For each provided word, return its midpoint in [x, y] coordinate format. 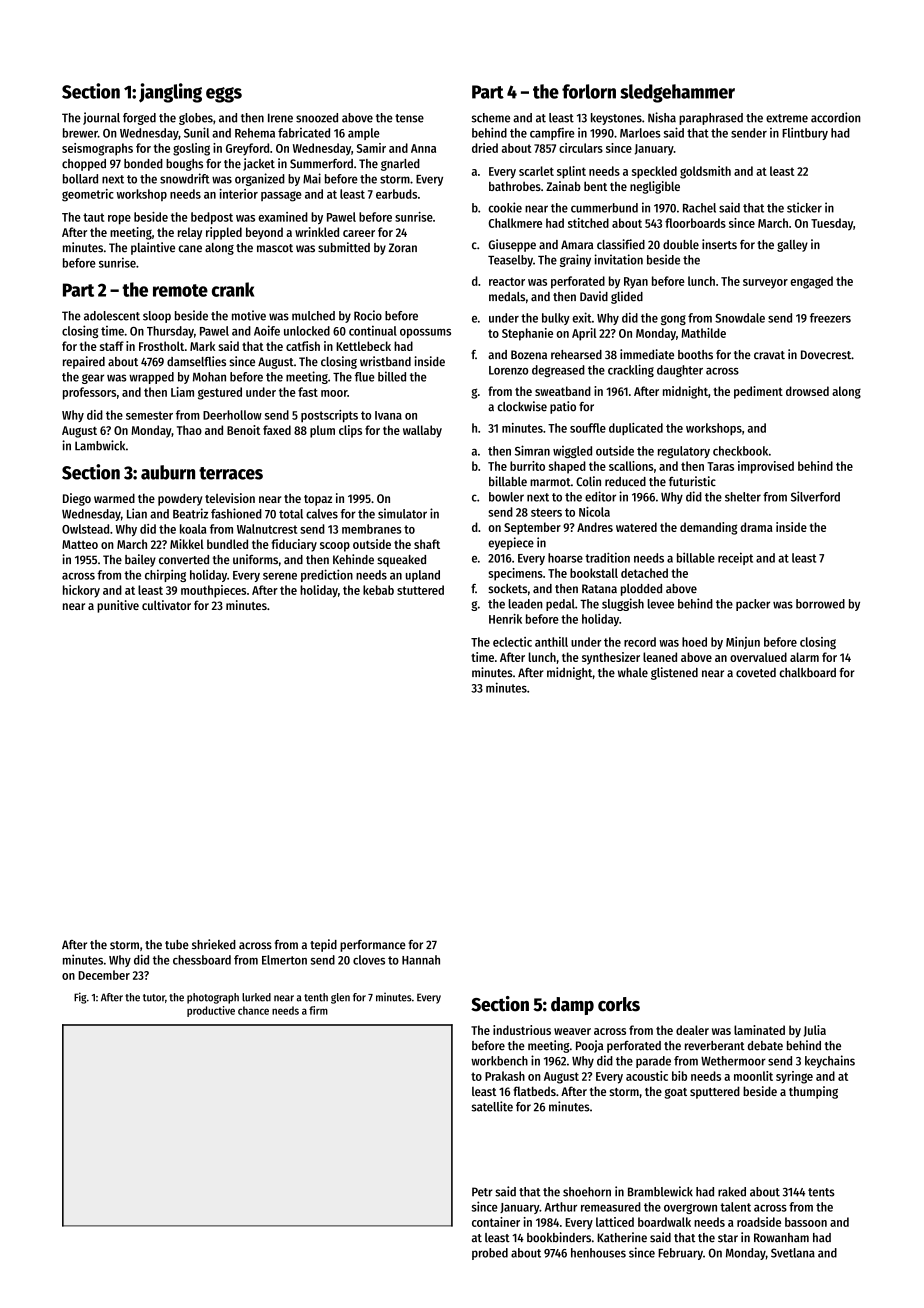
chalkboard [808, 673]
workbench [499, 1061]
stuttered [420, 590]
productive [211, 1011]
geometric [88, 195]
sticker [804, 207]
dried [485, 148]
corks [619, 1004]
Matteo [80, 544]
